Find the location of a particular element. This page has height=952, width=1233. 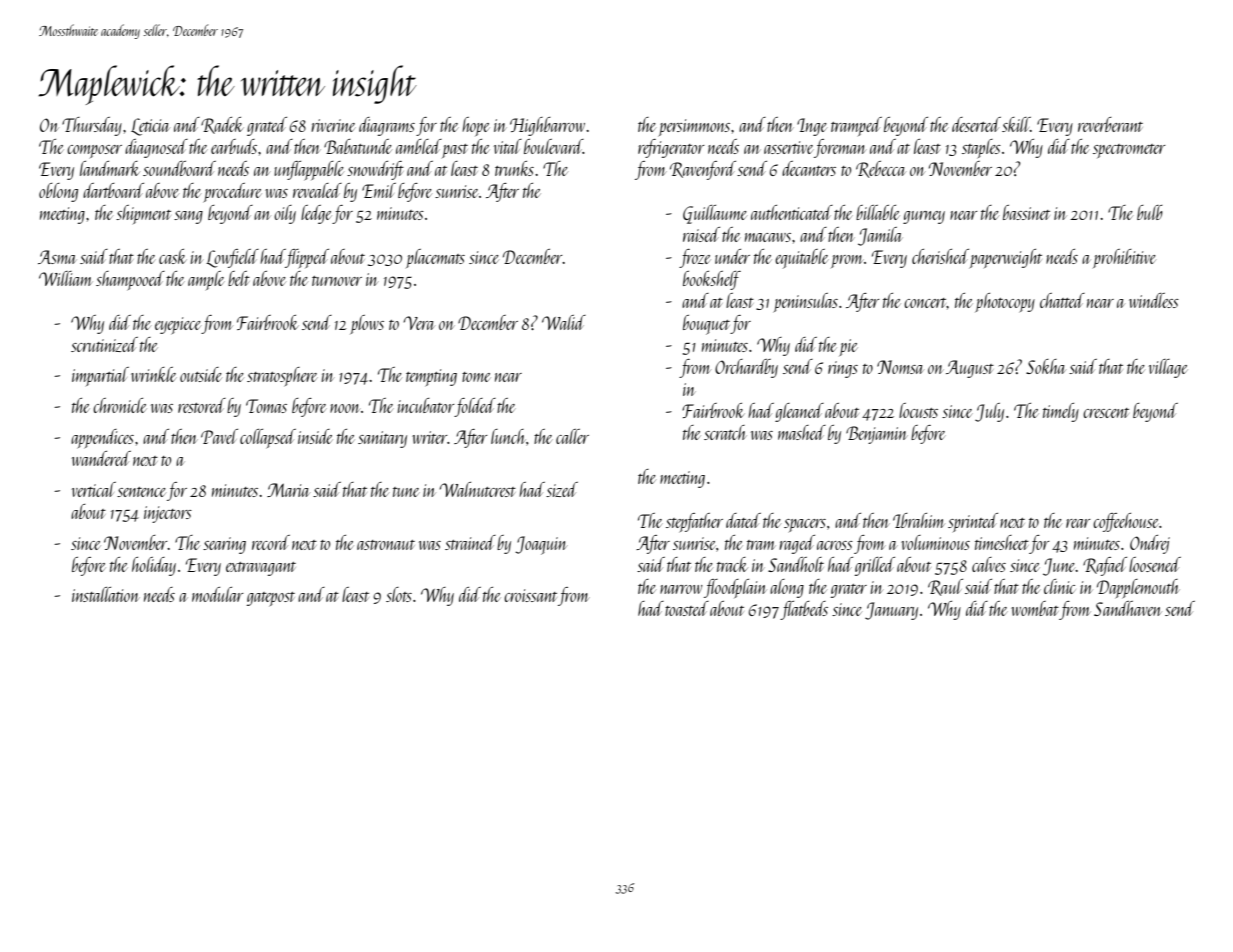

tempting is located at coordinates (431, 378).
